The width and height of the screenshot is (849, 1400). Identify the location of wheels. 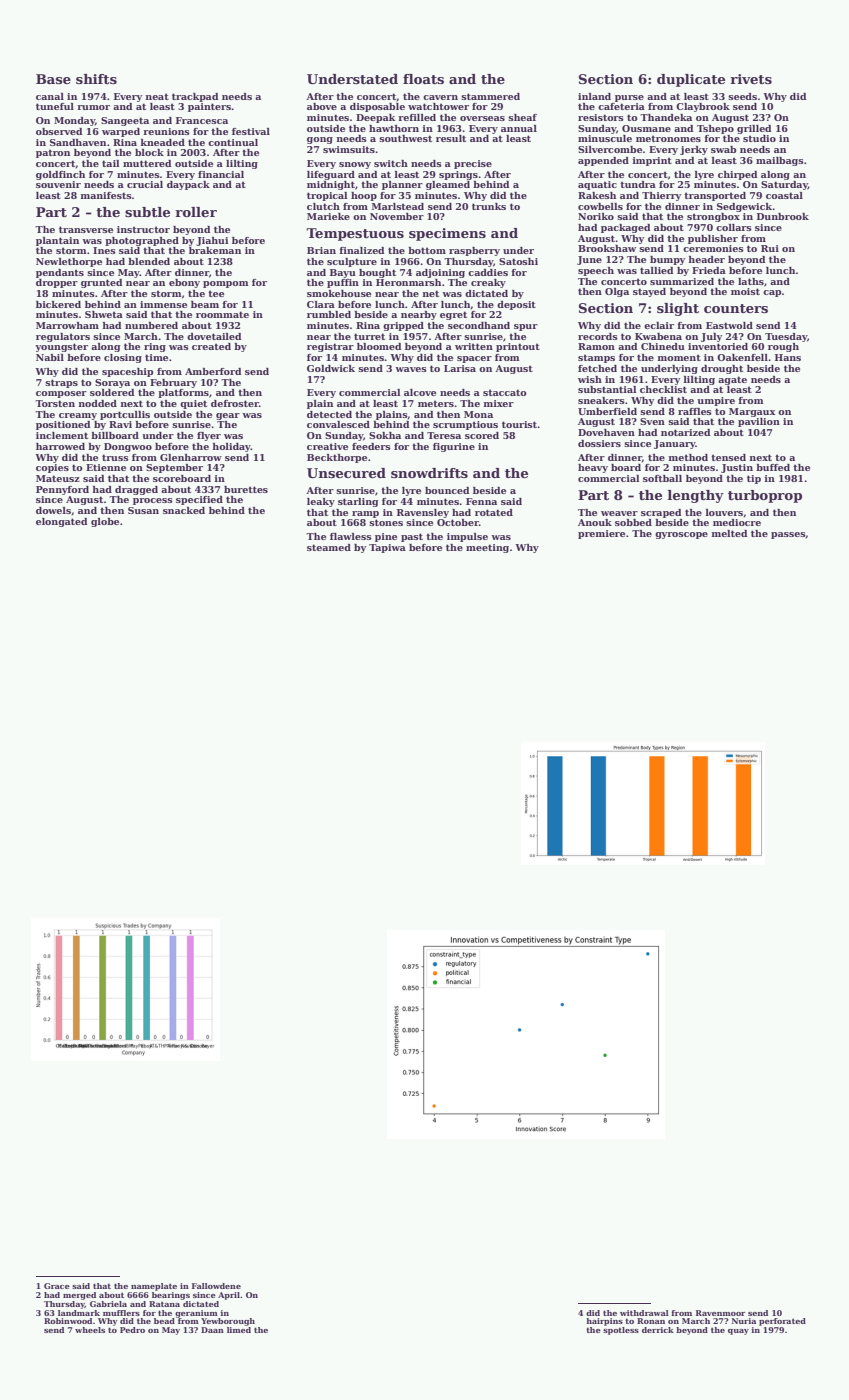
(90, 1330).
